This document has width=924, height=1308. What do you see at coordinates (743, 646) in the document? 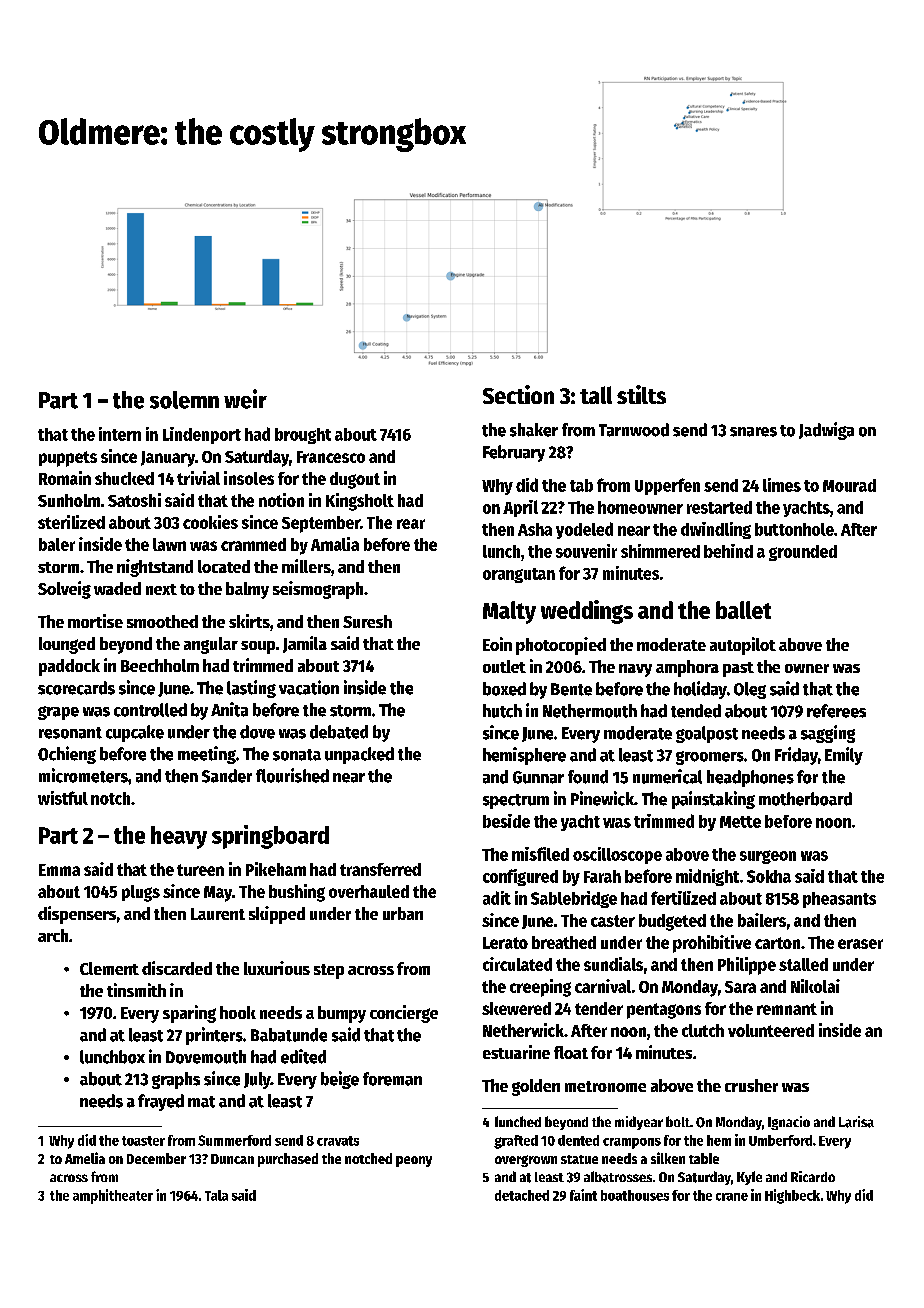
I see `autopilot` at bounding box center [743, 646].
